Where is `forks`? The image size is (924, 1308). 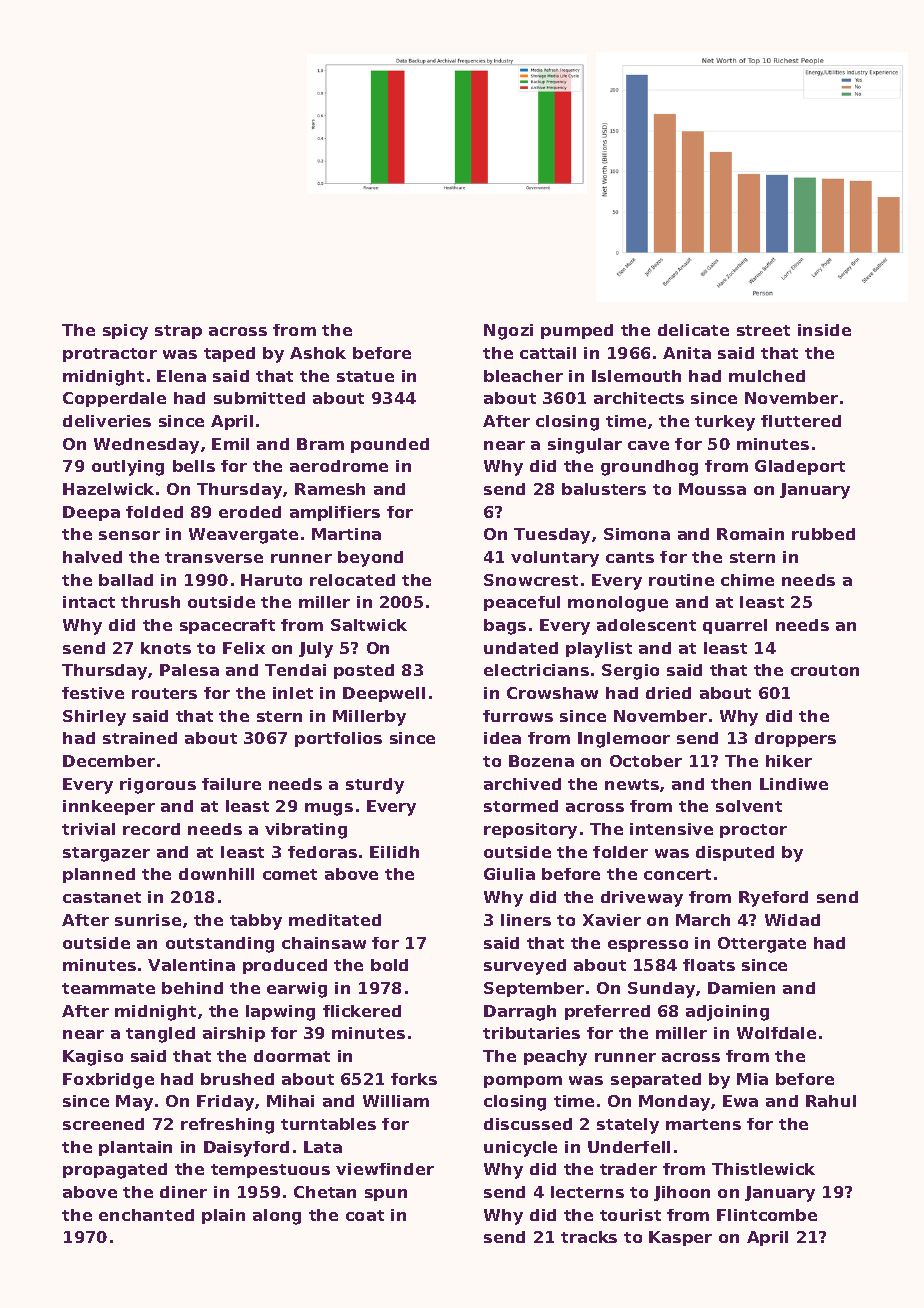
forks is located at coordinates (414, 1079).
